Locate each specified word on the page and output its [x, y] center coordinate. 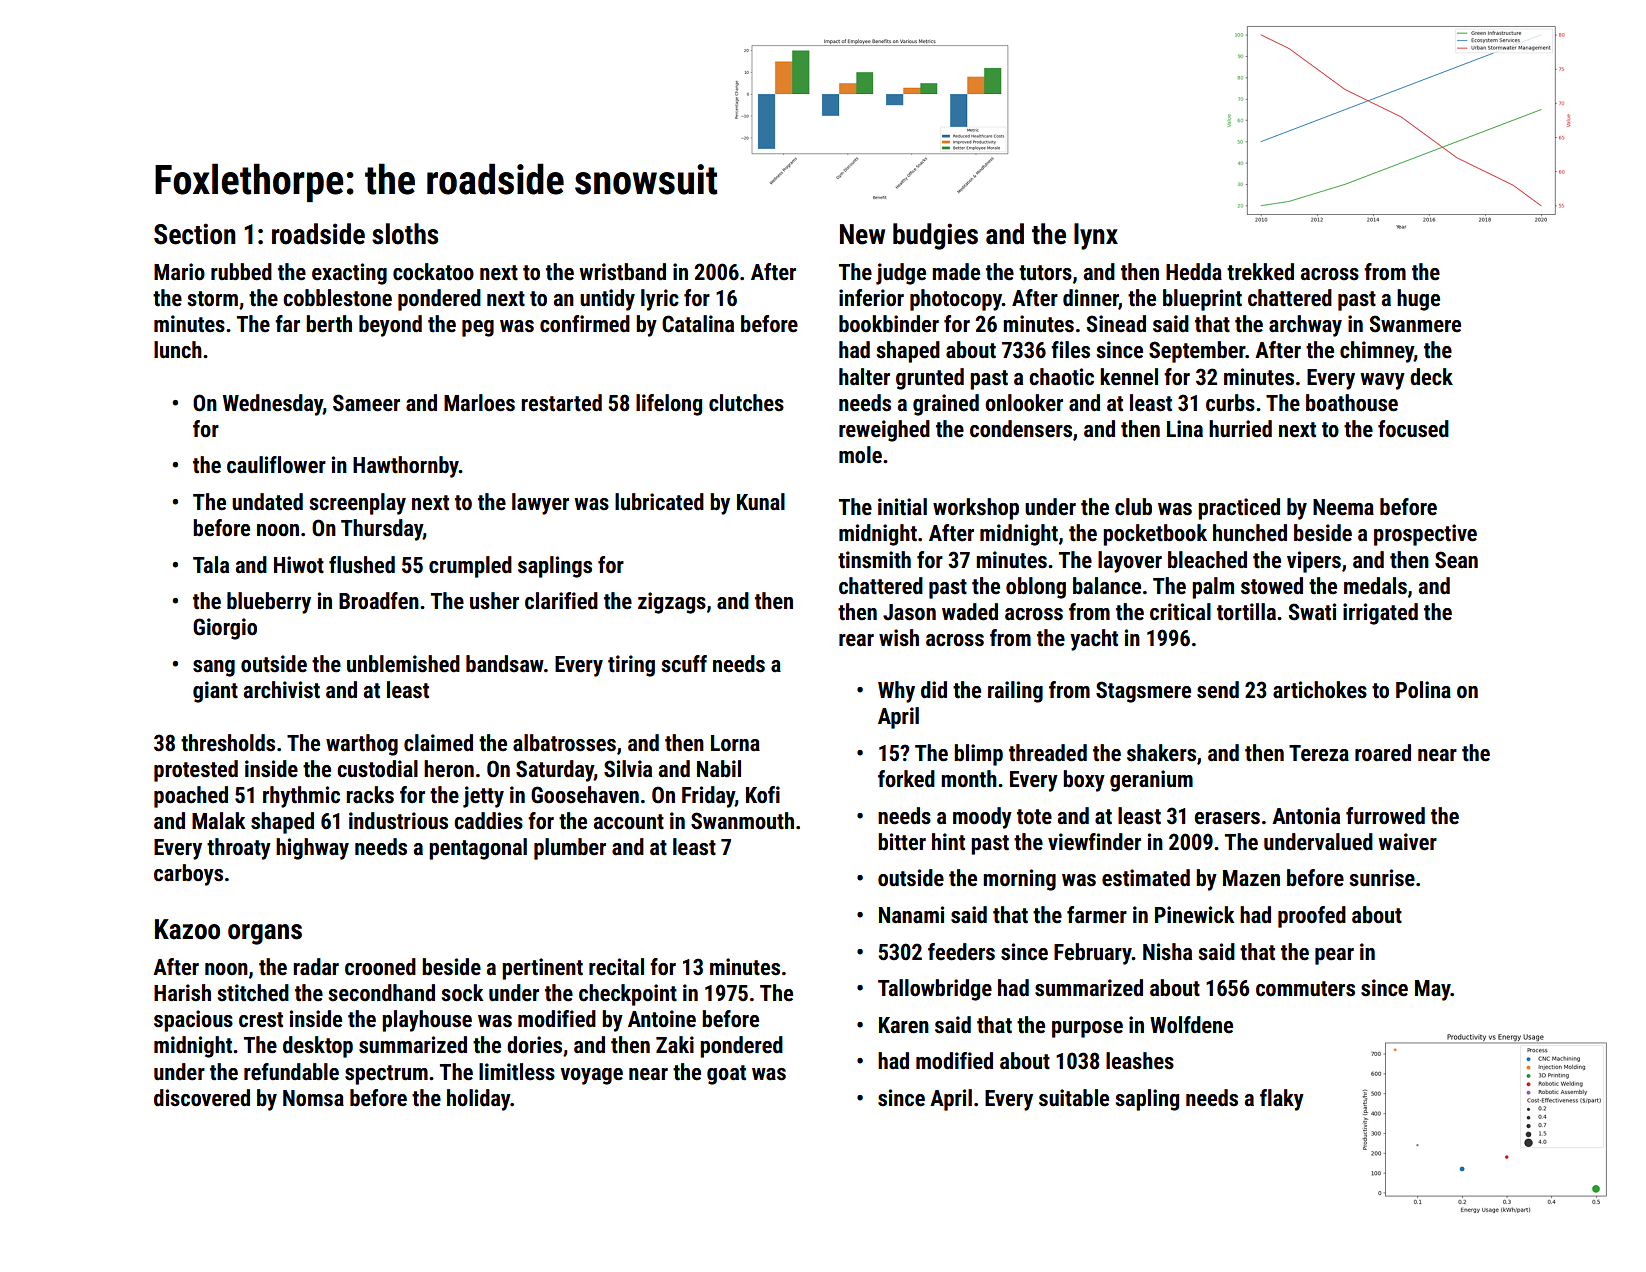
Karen [904, 1025]
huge [1418, 300]
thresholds [228, 743]
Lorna [735, 743]
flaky [1282, 1100]
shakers [1161, 753]
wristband [623, 272]
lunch [178, 350]
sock [462, 993]
